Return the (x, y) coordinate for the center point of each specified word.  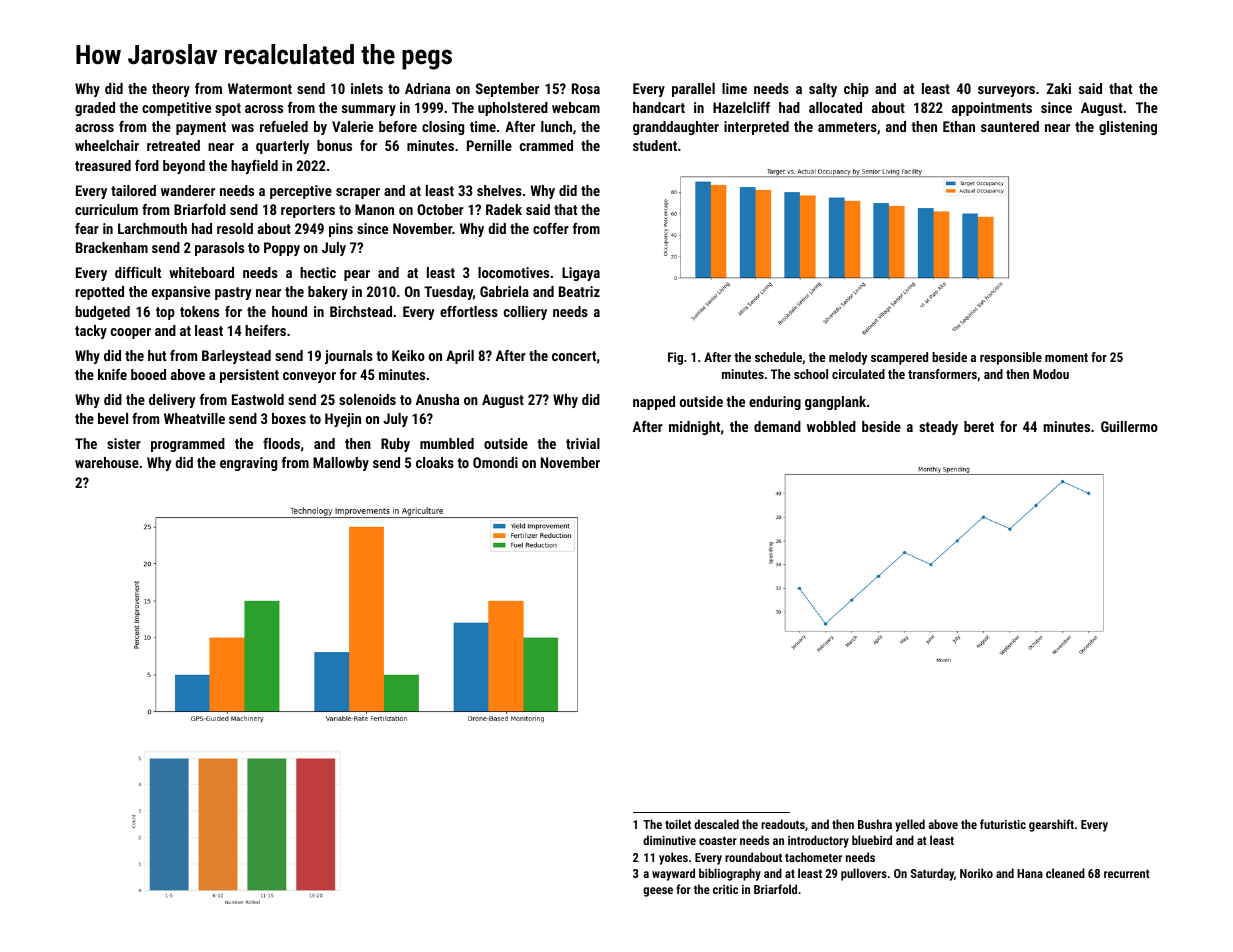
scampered (899, 358)
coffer (551, 228)
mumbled (447, 443)
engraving (248, 464)
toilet (678, 824)
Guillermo (1129, 426)
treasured (103, 165)
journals (349, 357)
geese (658, 892)
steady (938, 428)
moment (1066, 357)
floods (281, 443)
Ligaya (581, 274)
